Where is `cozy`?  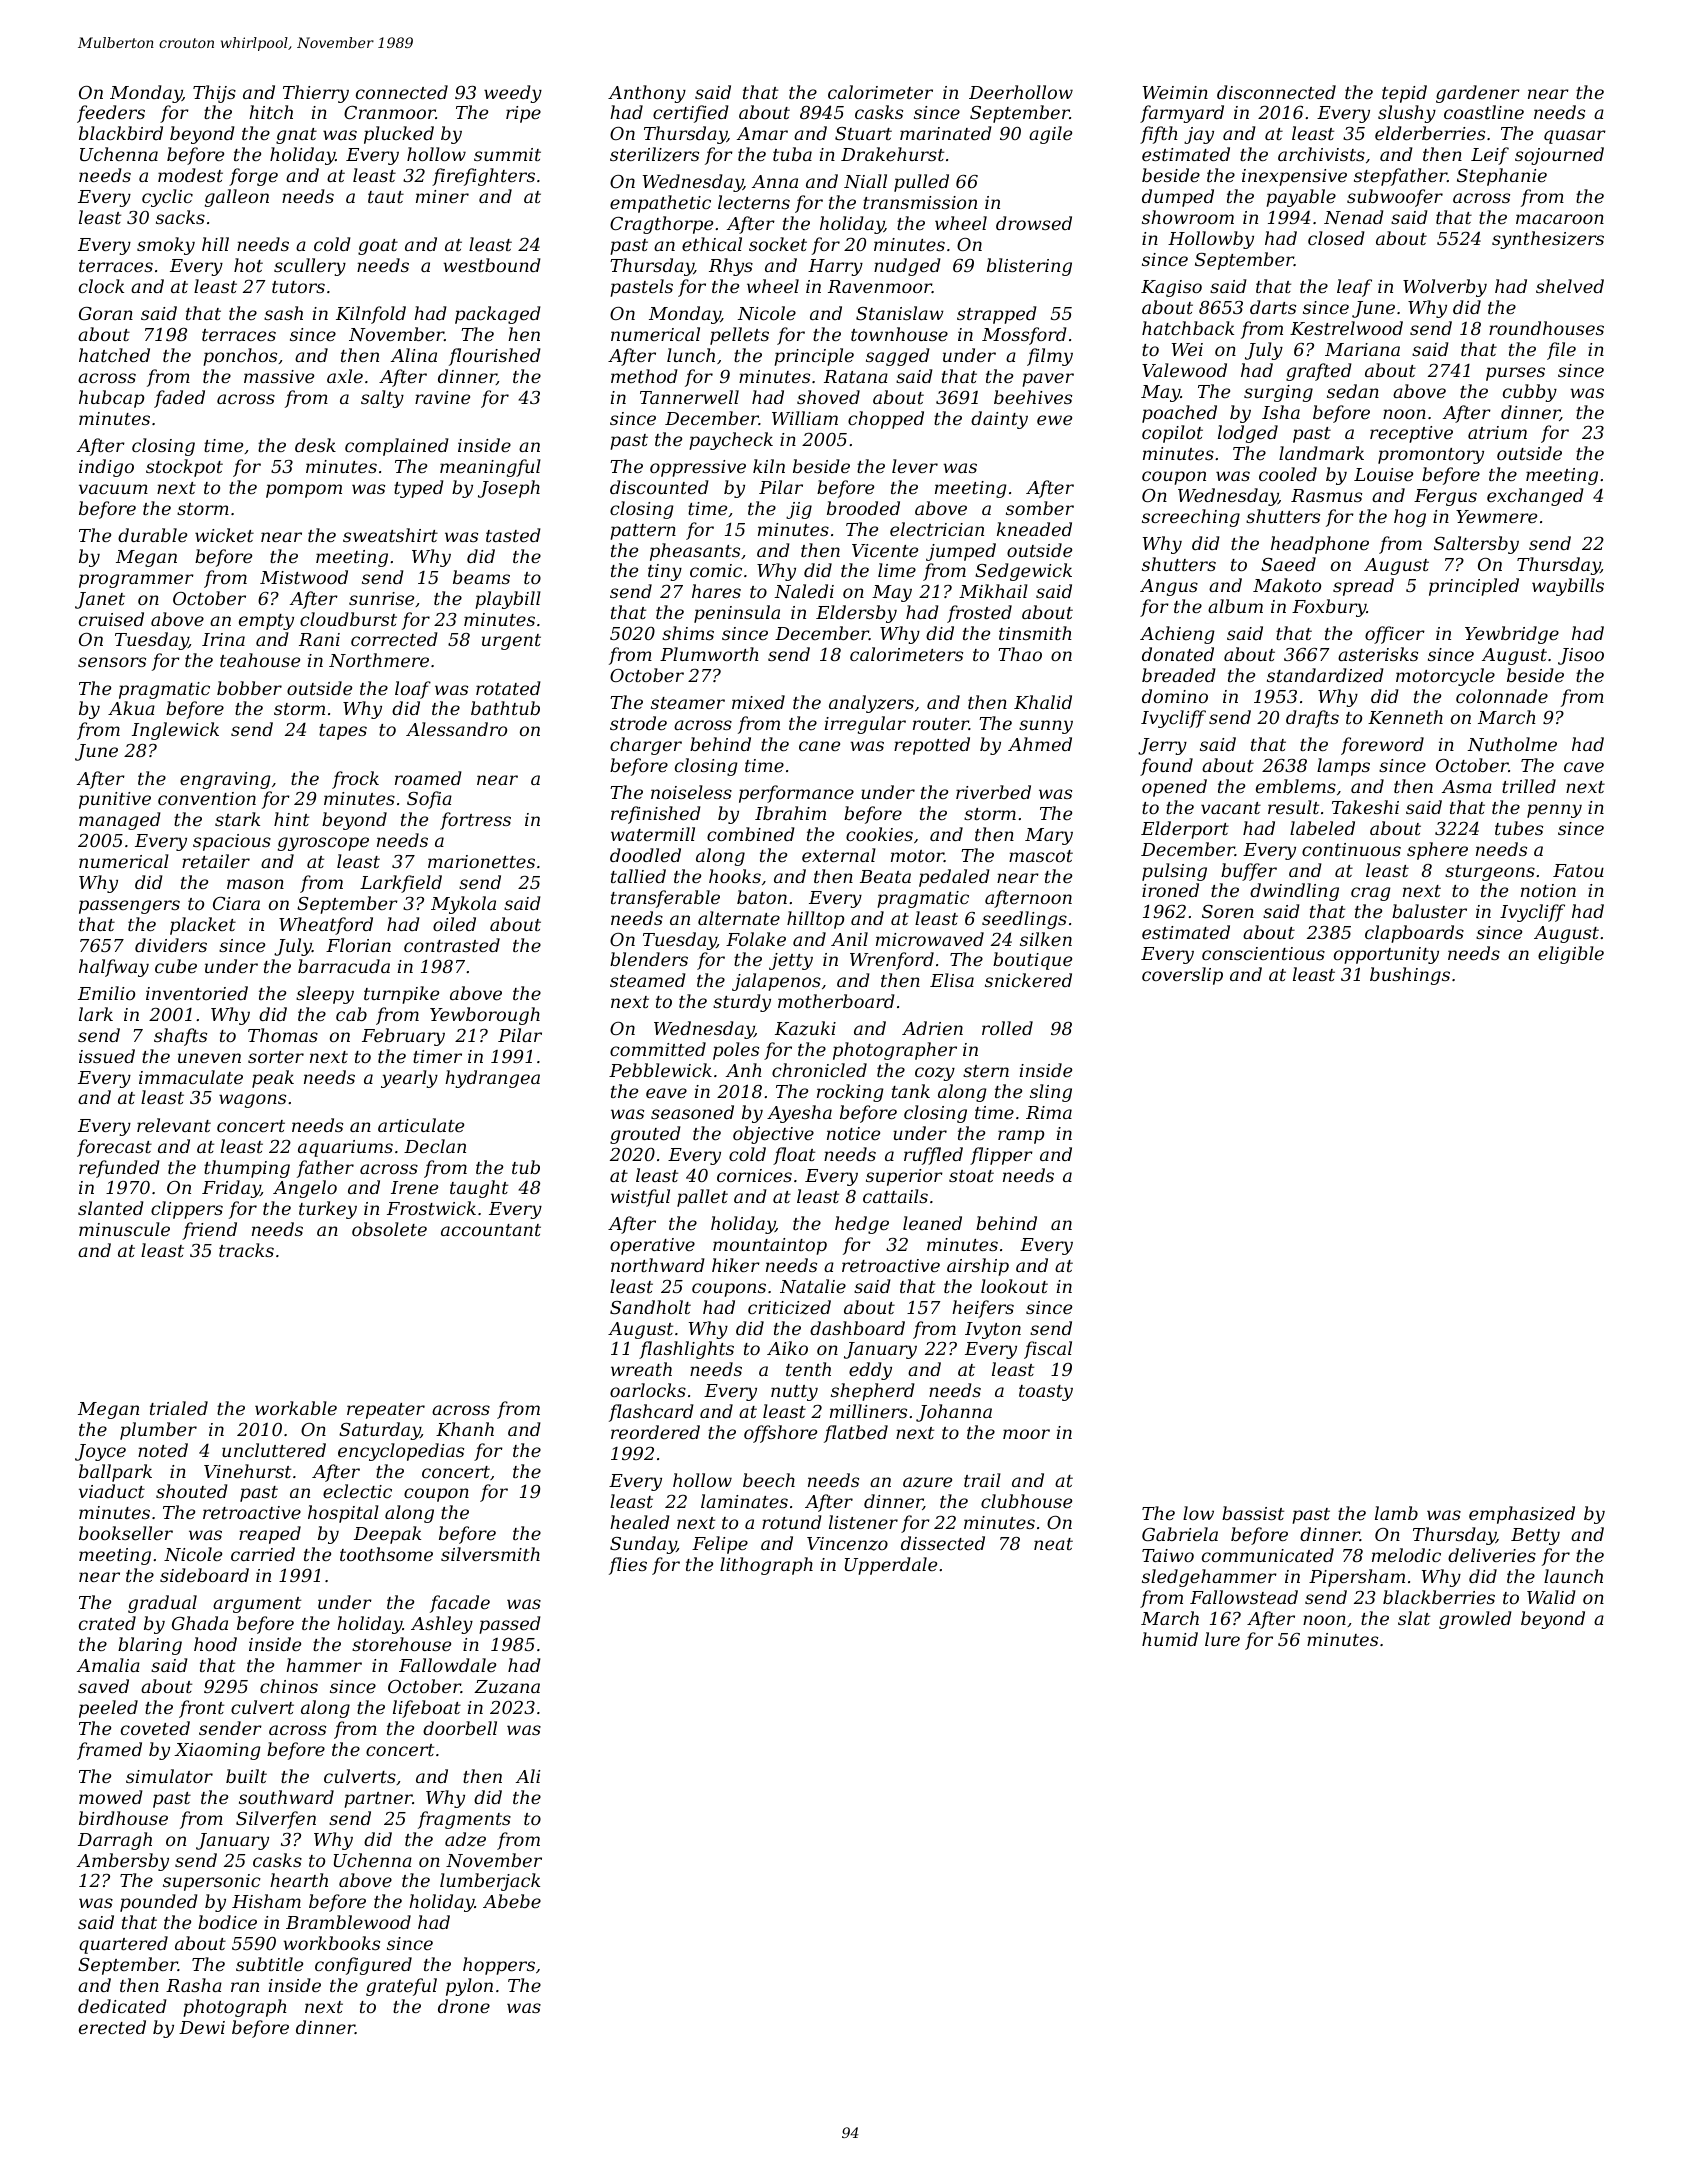 cozy is located at coordinates (935, 1074).
